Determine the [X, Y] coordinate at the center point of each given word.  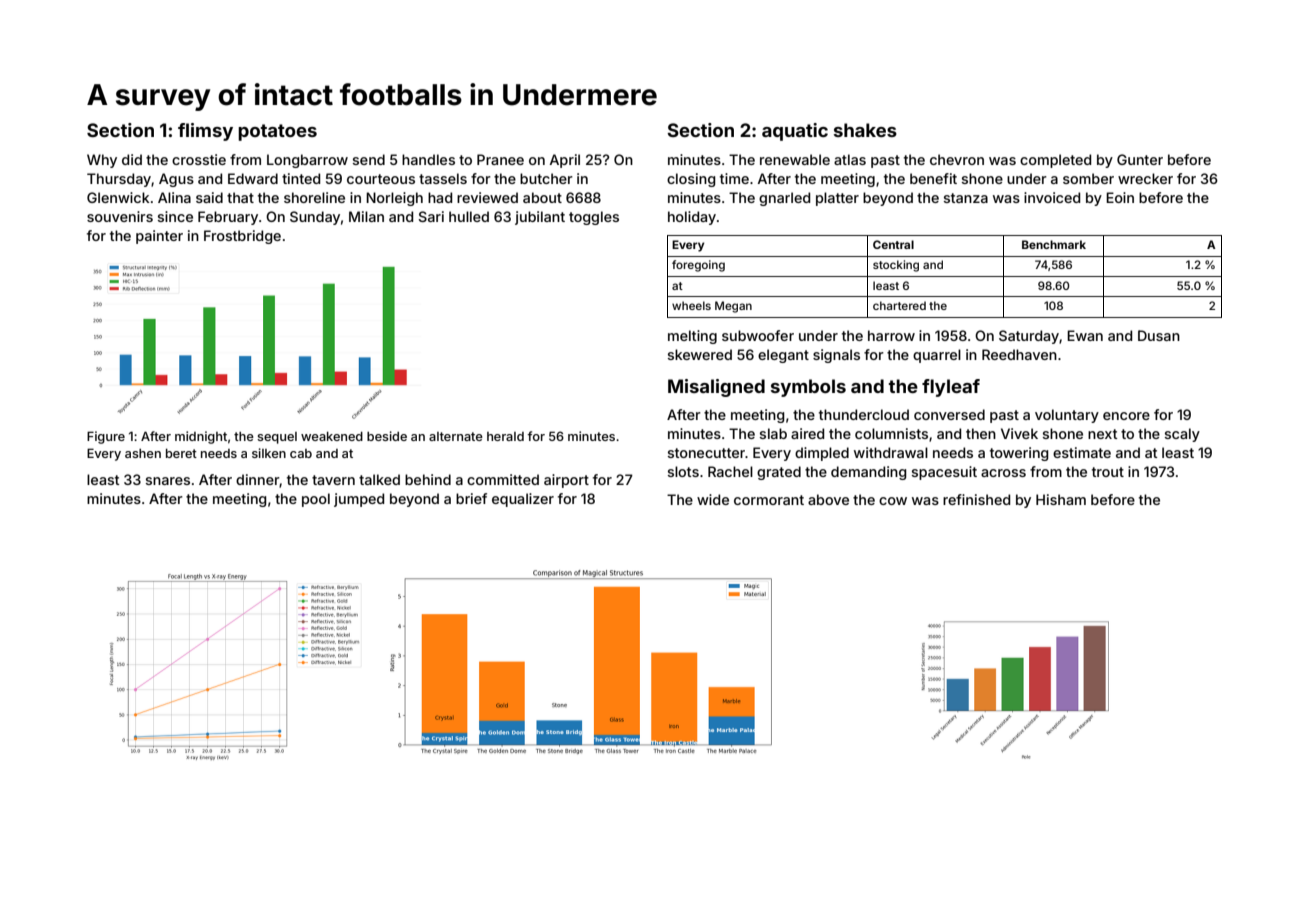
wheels [691, 305]
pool [316, 500]
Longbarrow [307, 161]
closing [691, 180]
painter [159, 237]
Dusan [1159, 335]
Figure [106, 437]
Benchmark [1054, 244]
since [175, 216]
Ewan [1085, 335]
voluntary [1067, 416]
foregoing [698, 266]
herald [505, 436]
